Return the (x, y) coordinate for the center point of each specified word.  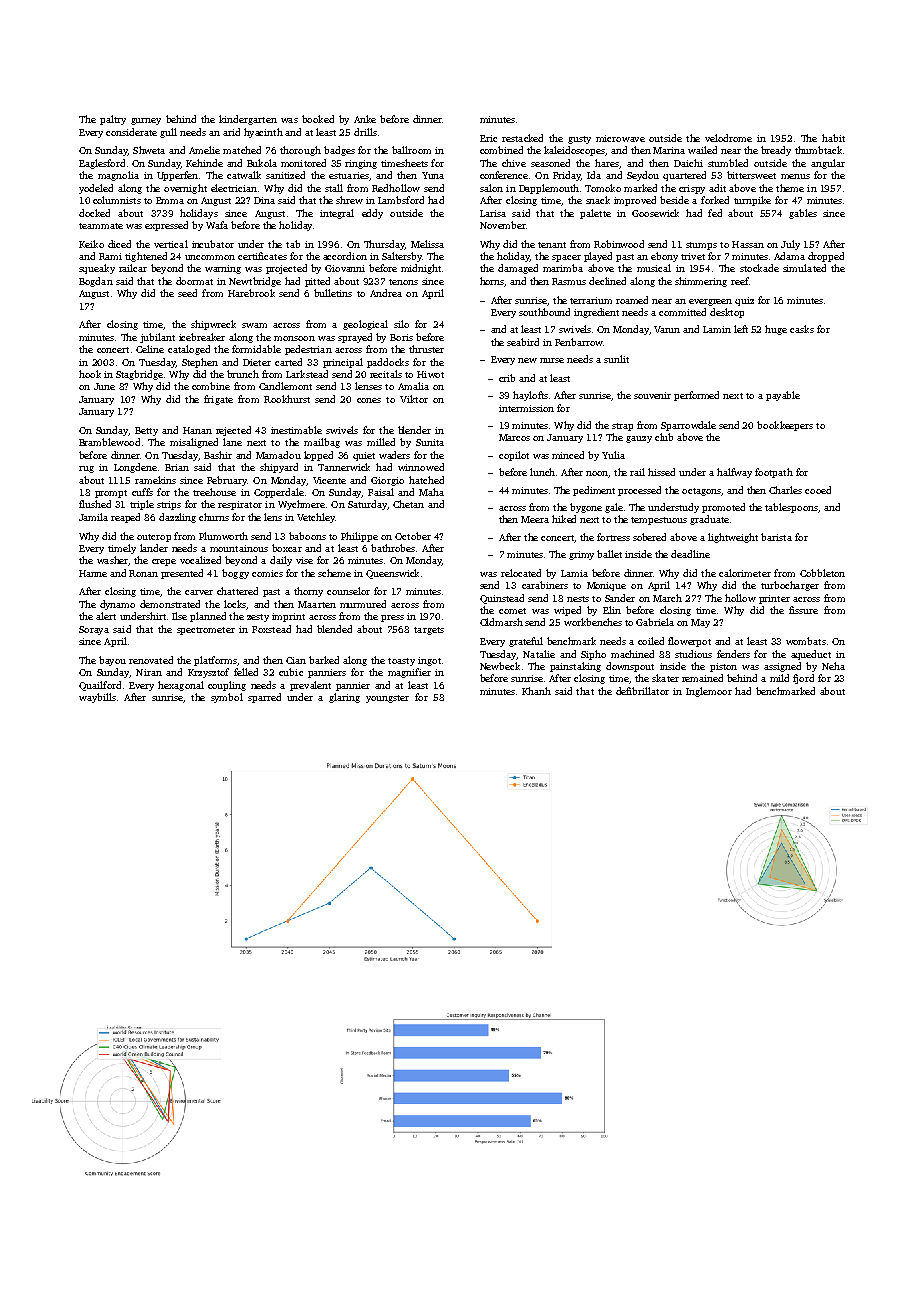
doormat (194, 281)
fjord (803, 679)
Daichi (688, 163)
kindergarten (248, 120)
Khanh (536, 691)
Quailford (100, 686)
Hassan (748, 244)
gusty (579, 140)
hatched (426, 480)
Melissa (427, 244)
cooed (818, 490)
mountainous (239, 548)
